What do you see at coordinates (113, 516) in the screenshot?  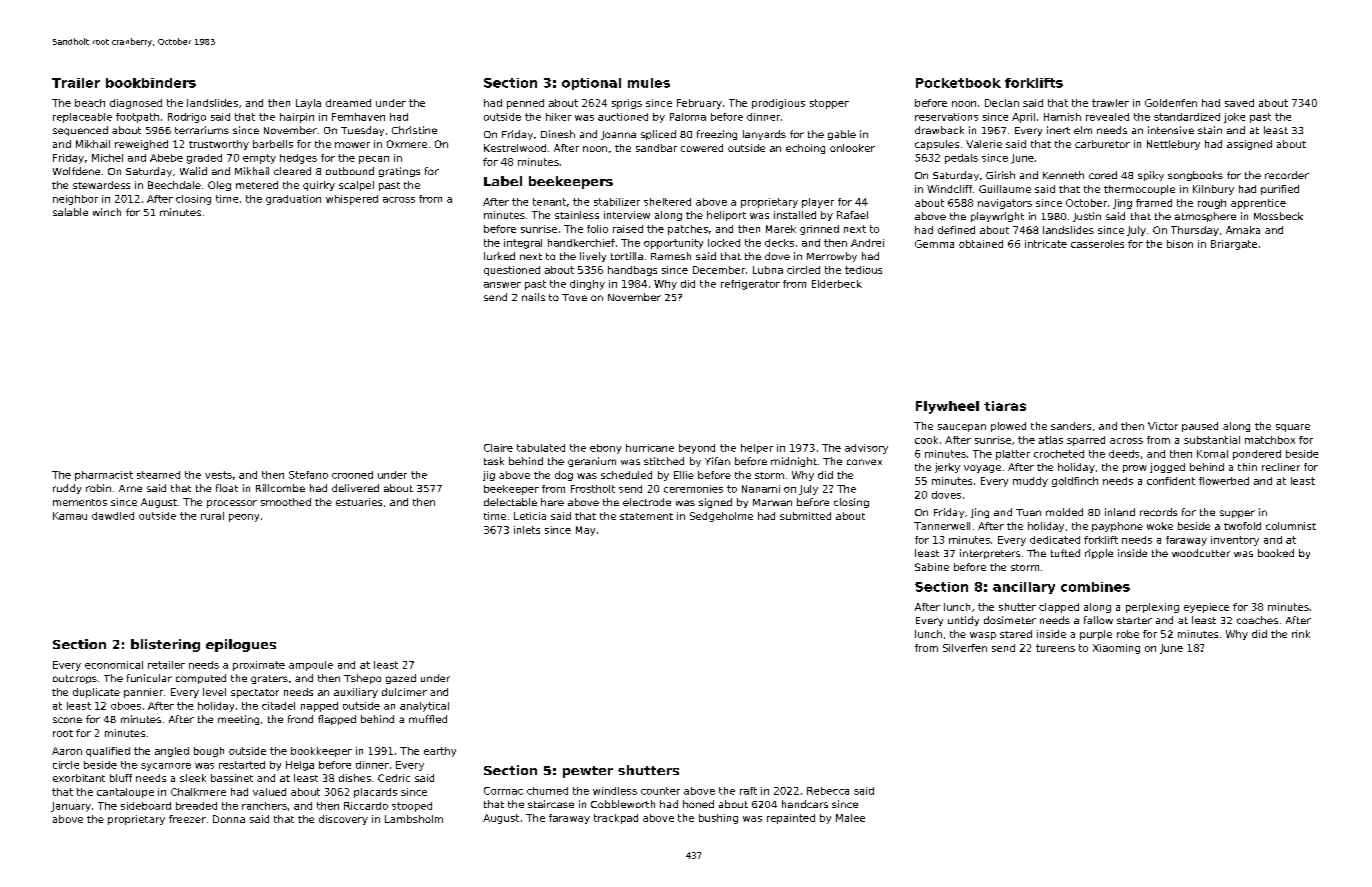 I see `dawdled` at bounding box center [113, 516].
